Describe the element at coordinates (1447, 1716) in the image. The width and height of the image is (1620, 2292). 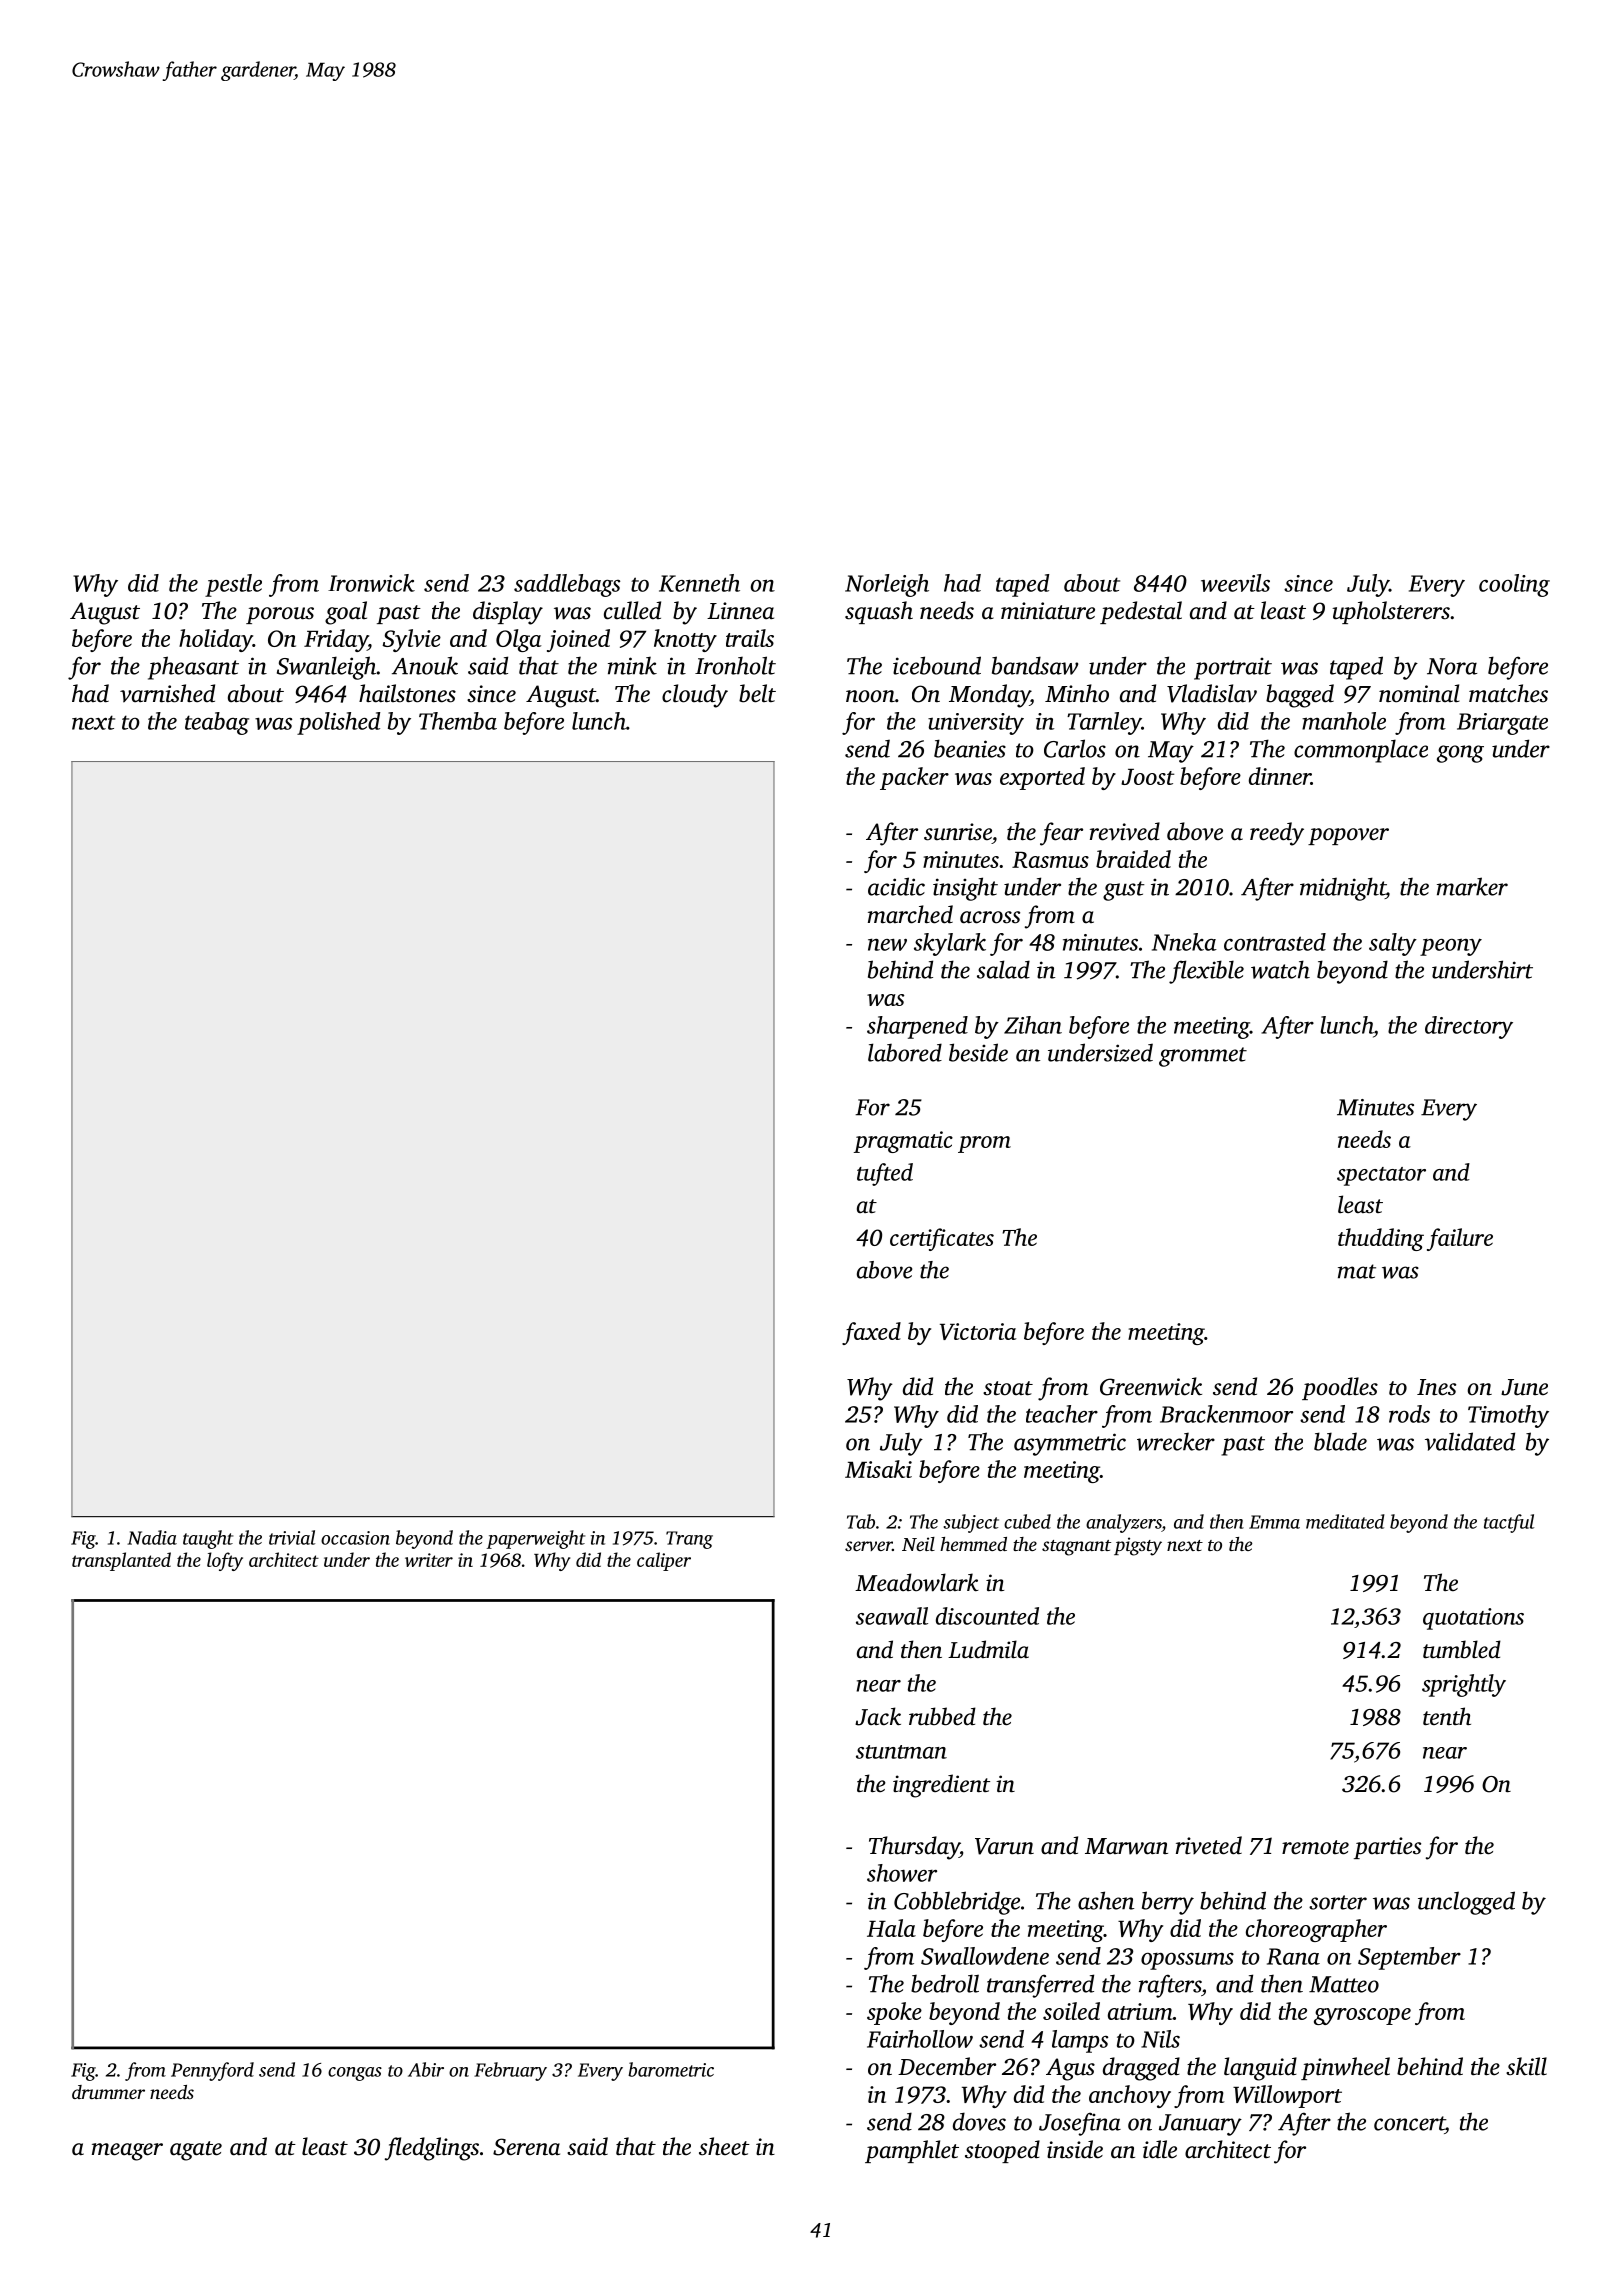
I see `tenth` at that location.
